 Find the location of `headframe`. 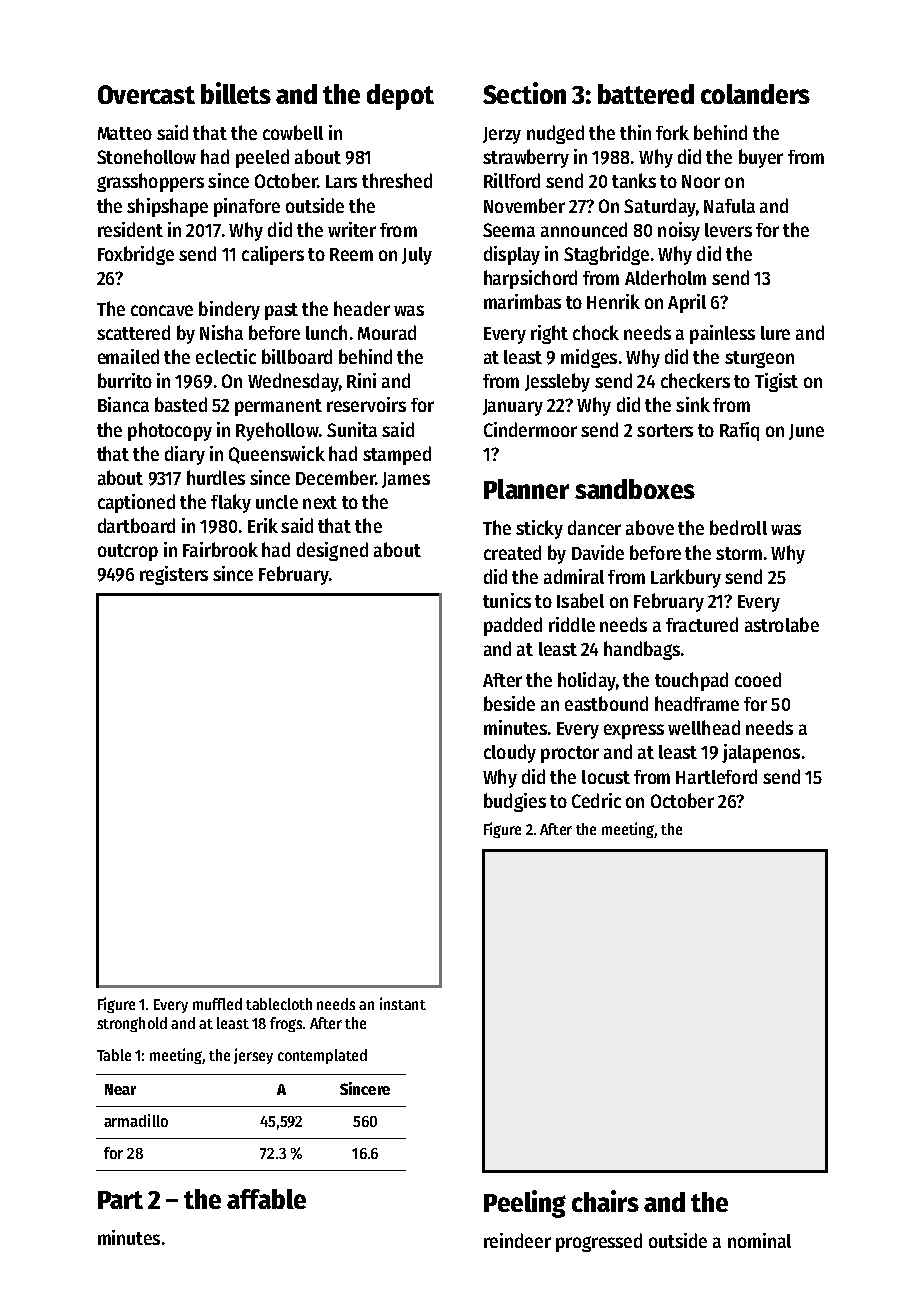

headframe is located at coordinates (697, 703).
